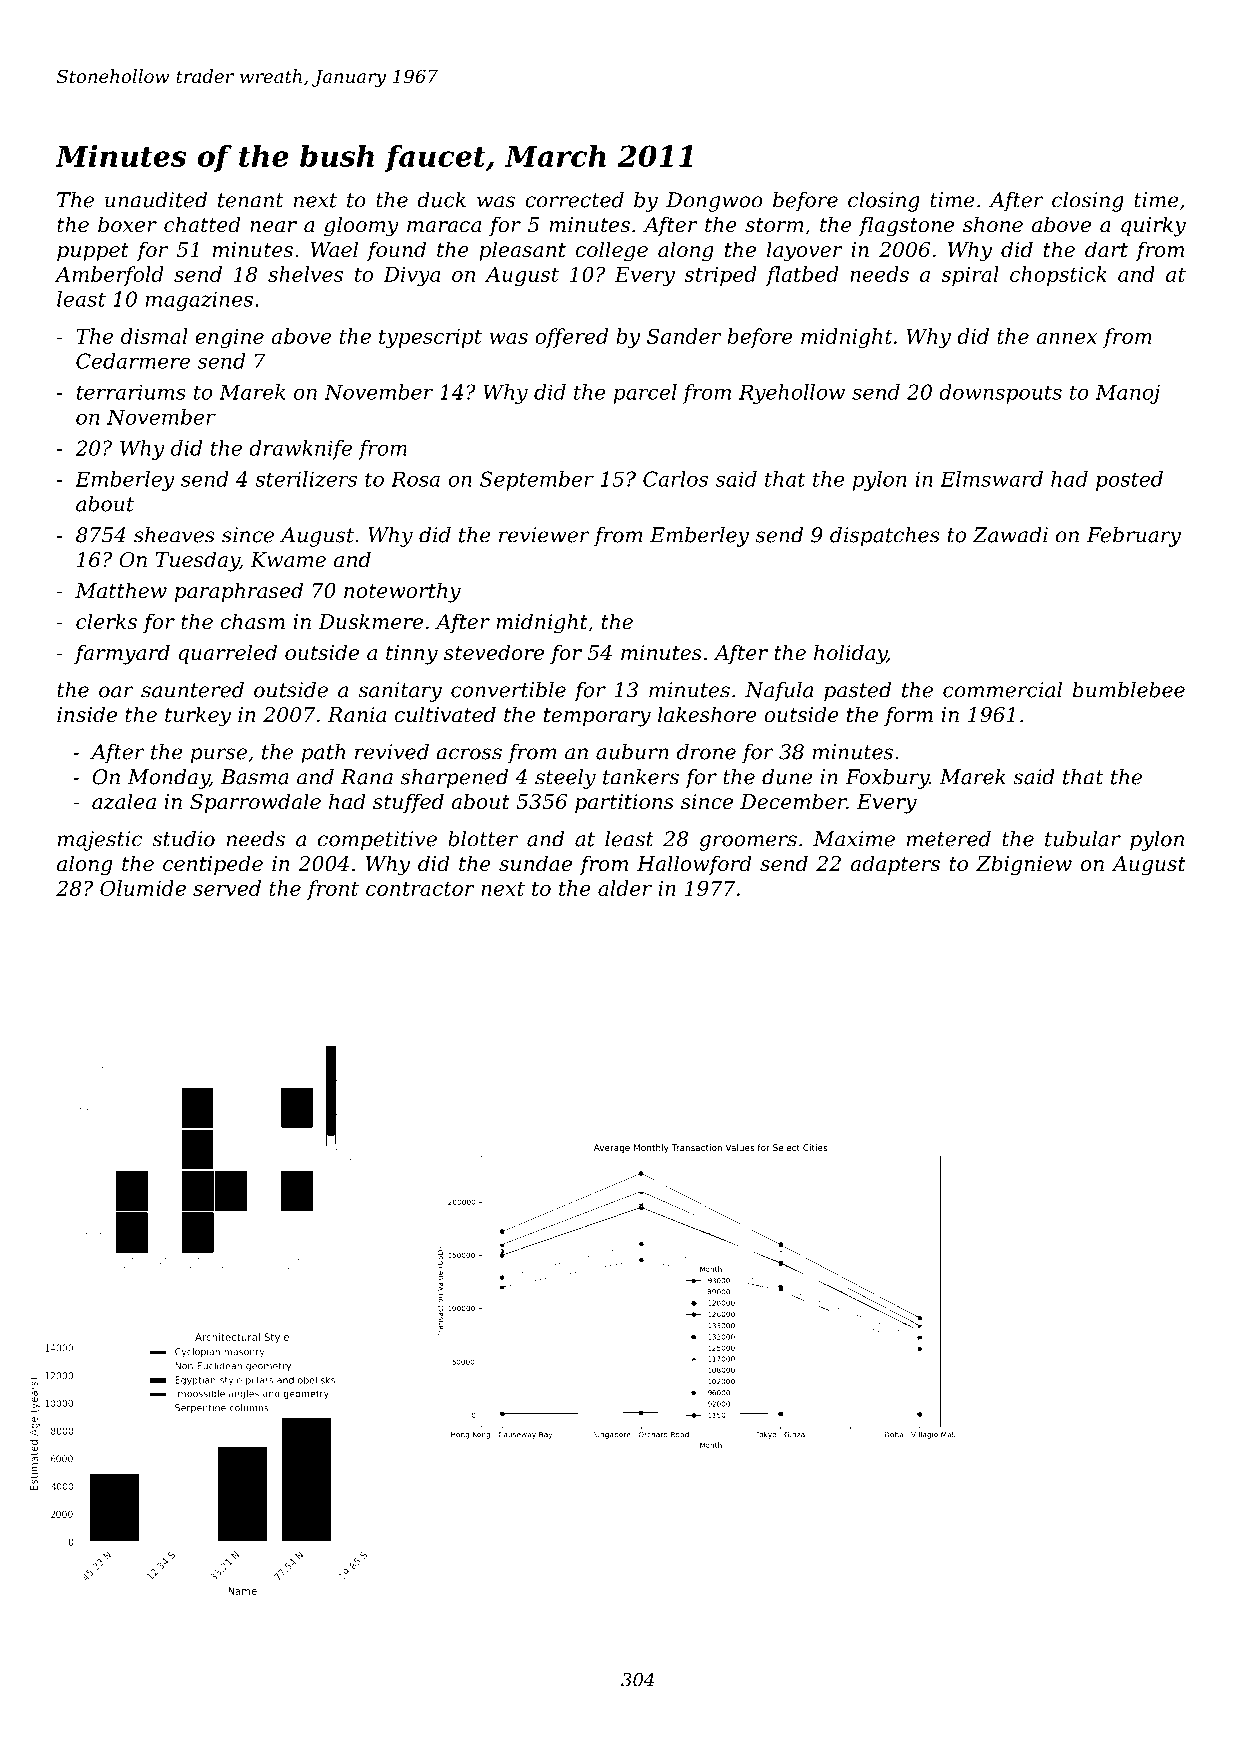 This document has width=1242, height=1756. What do you see at coordinates (156, 200) in the document?
I see `unaudited` at bounding box center [156, 200].
